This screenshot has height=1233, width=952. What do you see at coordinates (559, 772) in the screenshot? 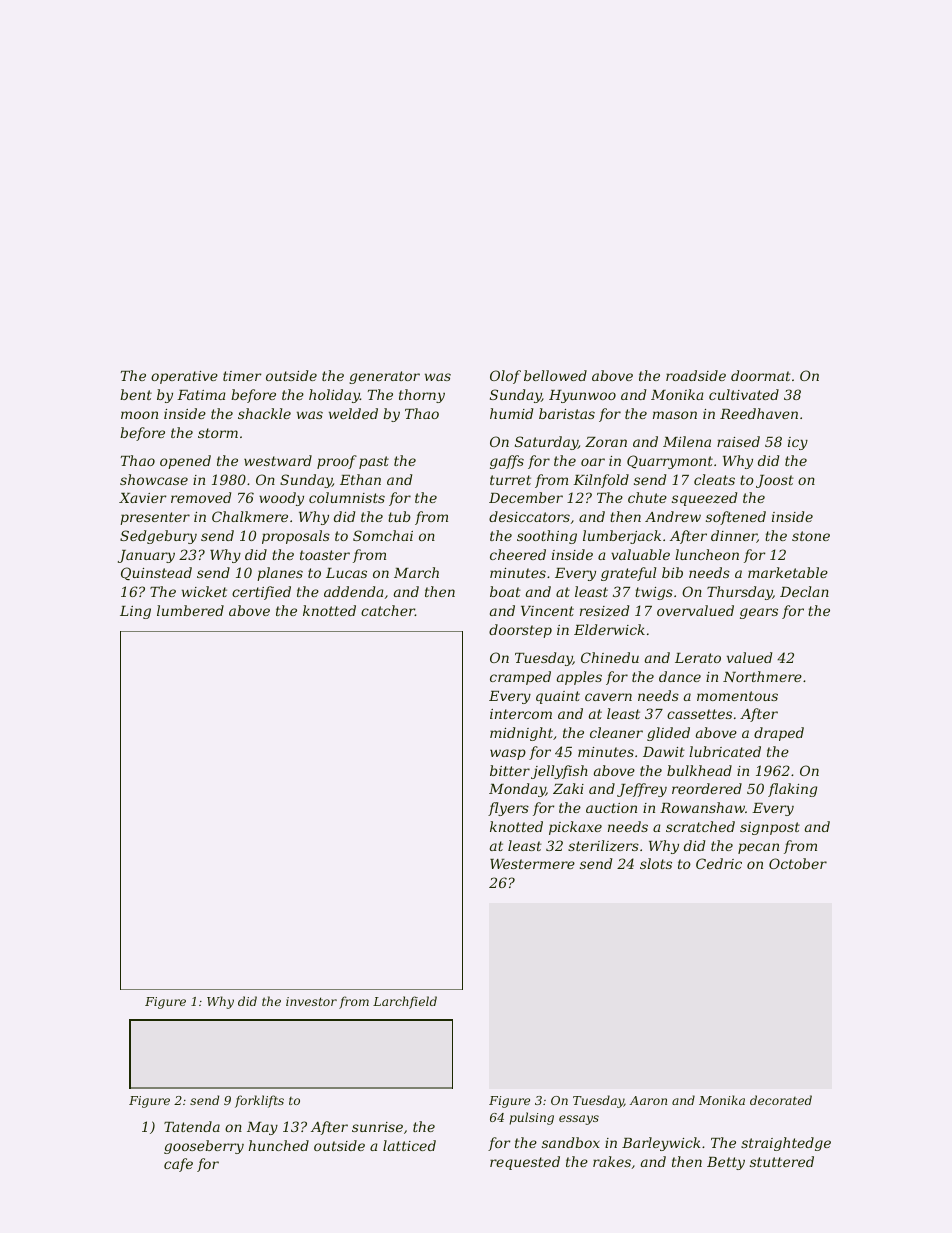
I see `jellyfish` at bounding box center [559, 772].
